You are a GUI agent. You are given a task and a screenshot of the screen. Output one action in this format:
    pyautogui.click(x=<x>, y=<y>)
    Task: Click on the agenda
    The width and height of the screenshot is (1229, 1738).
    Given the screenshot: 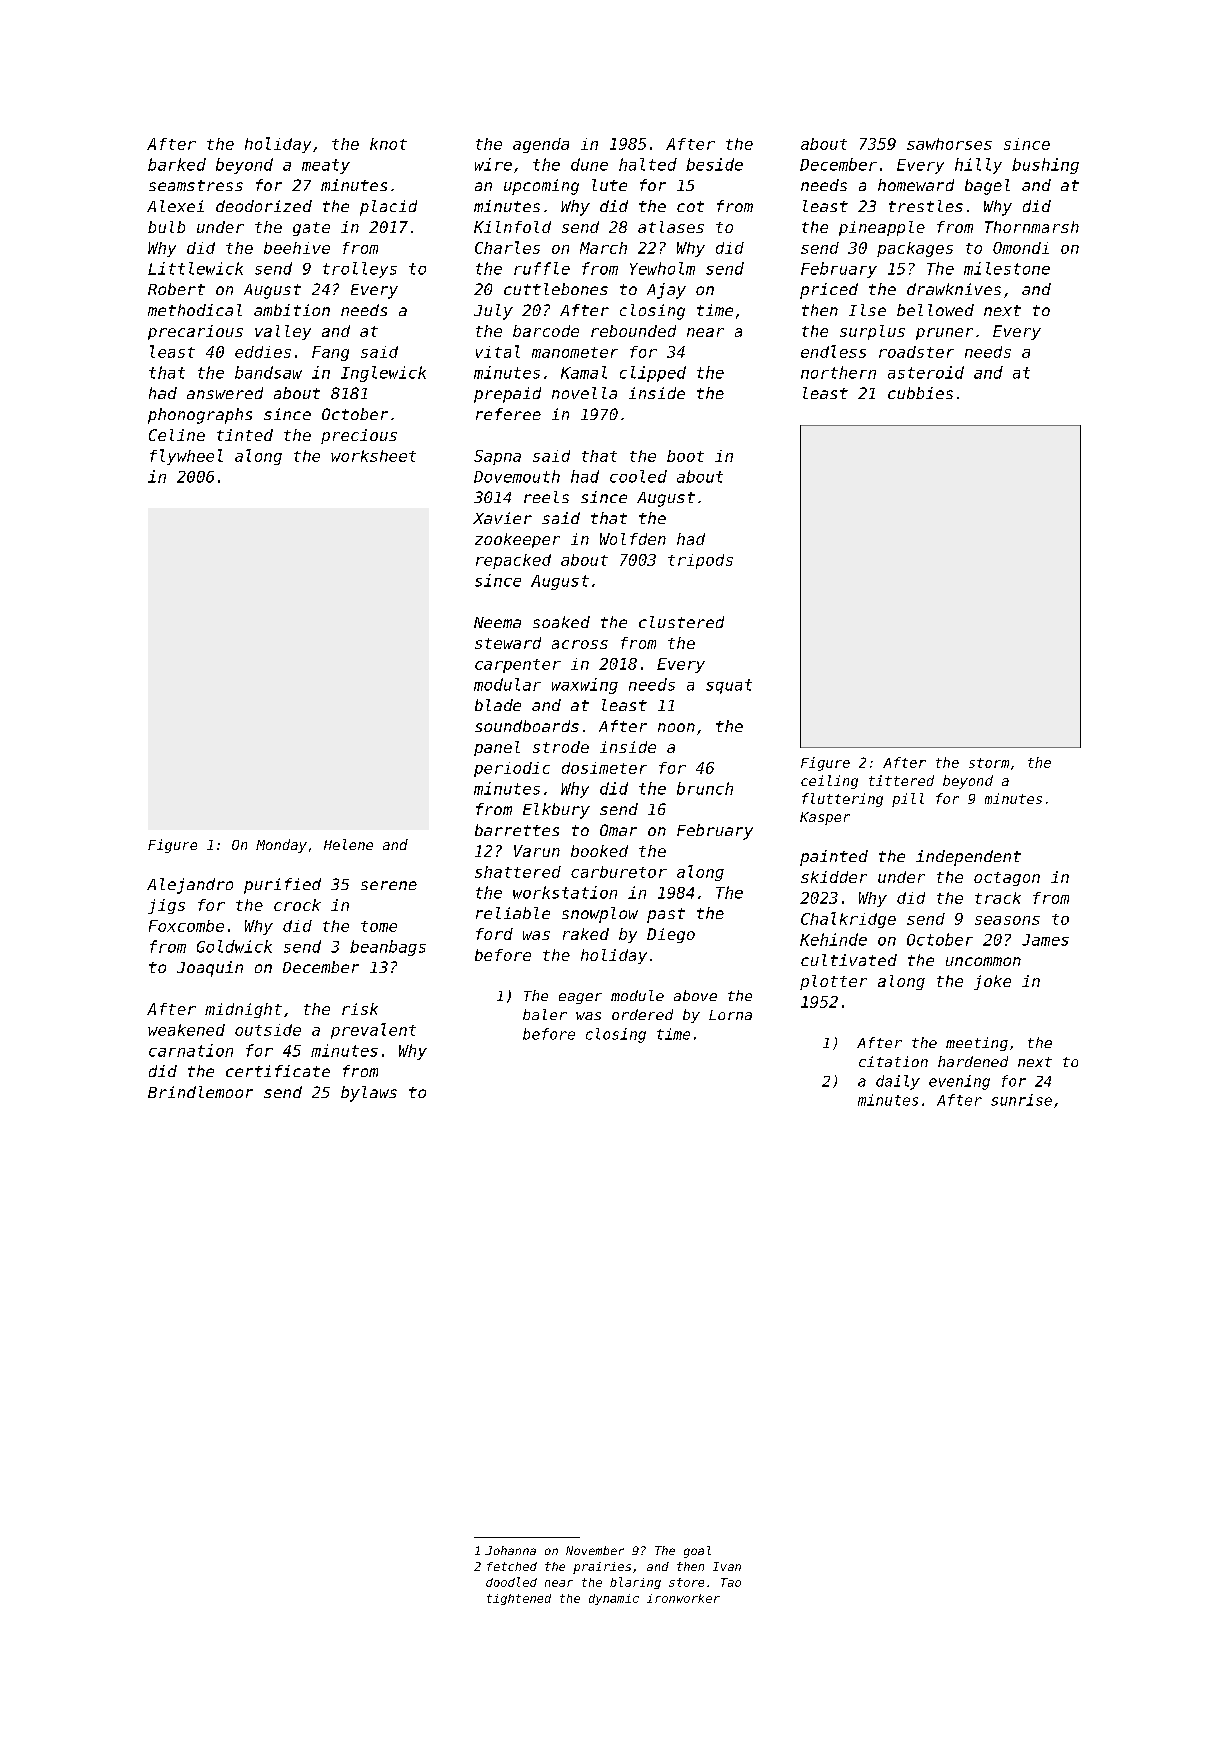 What is the action you would take?
    pyautogui.click(x=541, y=145)
